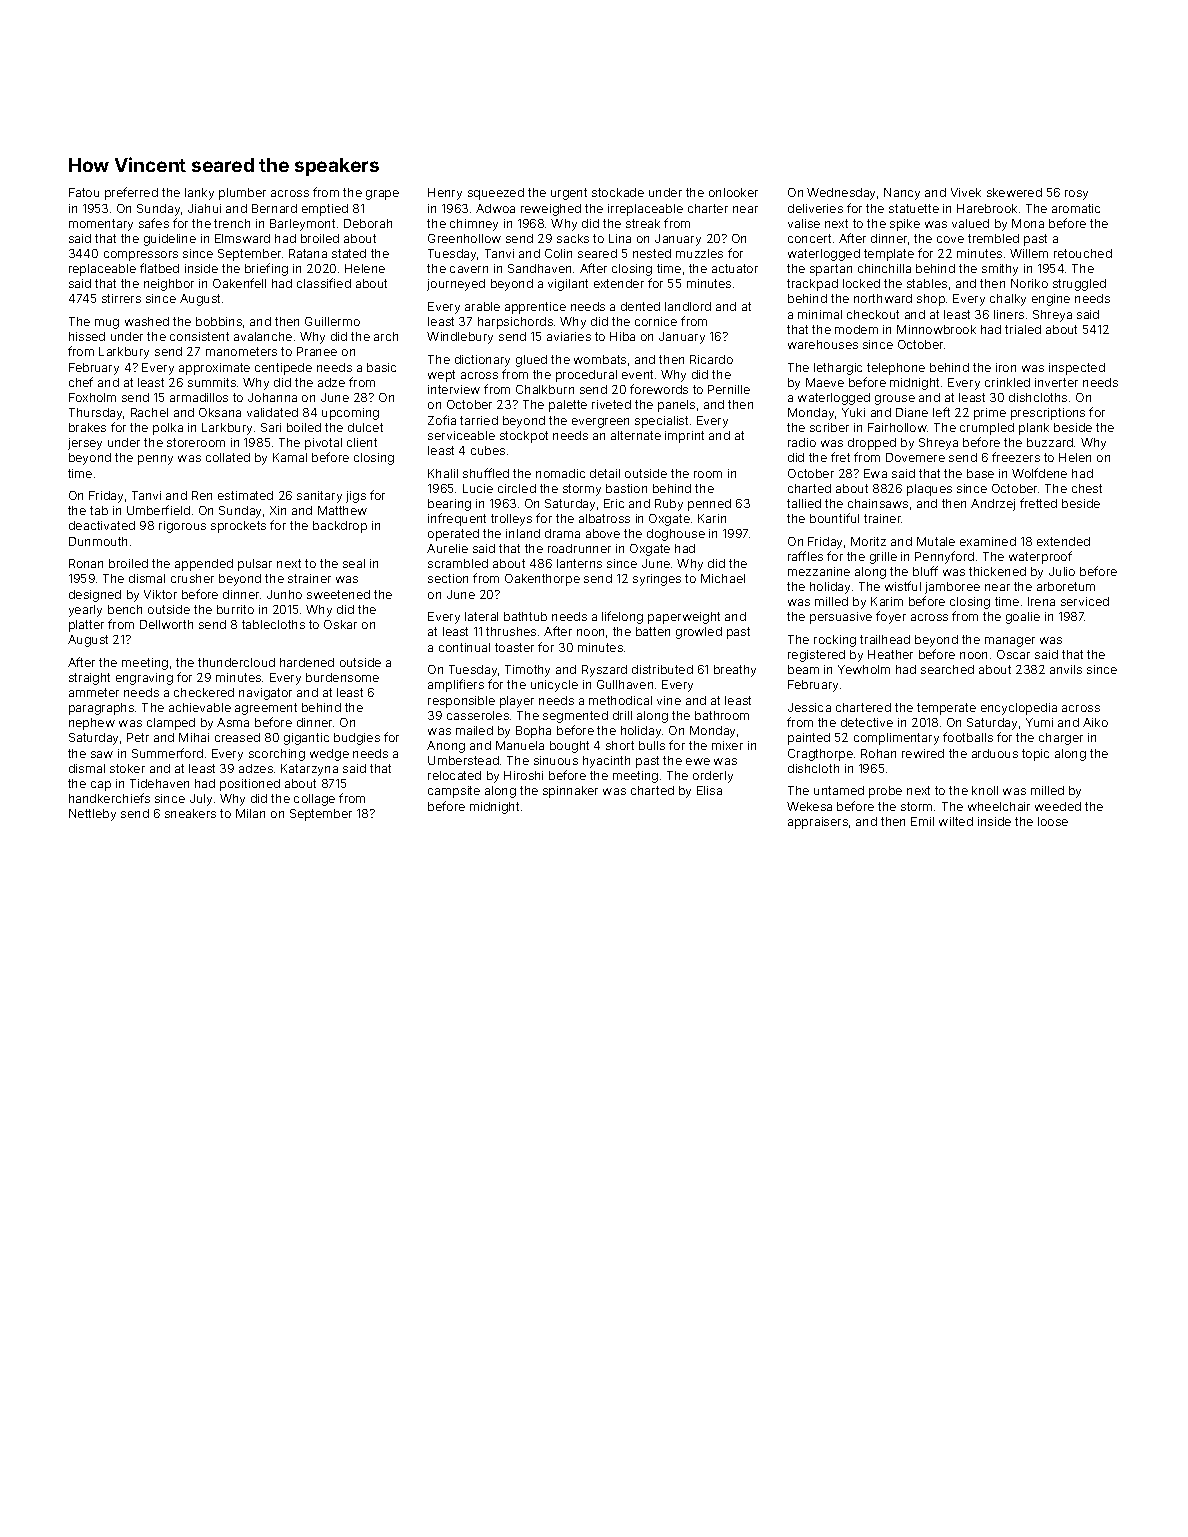  What do you see at coordinates (611, 404) in the screenshot?
I see `riveted` at bounding box center [611, 404].
